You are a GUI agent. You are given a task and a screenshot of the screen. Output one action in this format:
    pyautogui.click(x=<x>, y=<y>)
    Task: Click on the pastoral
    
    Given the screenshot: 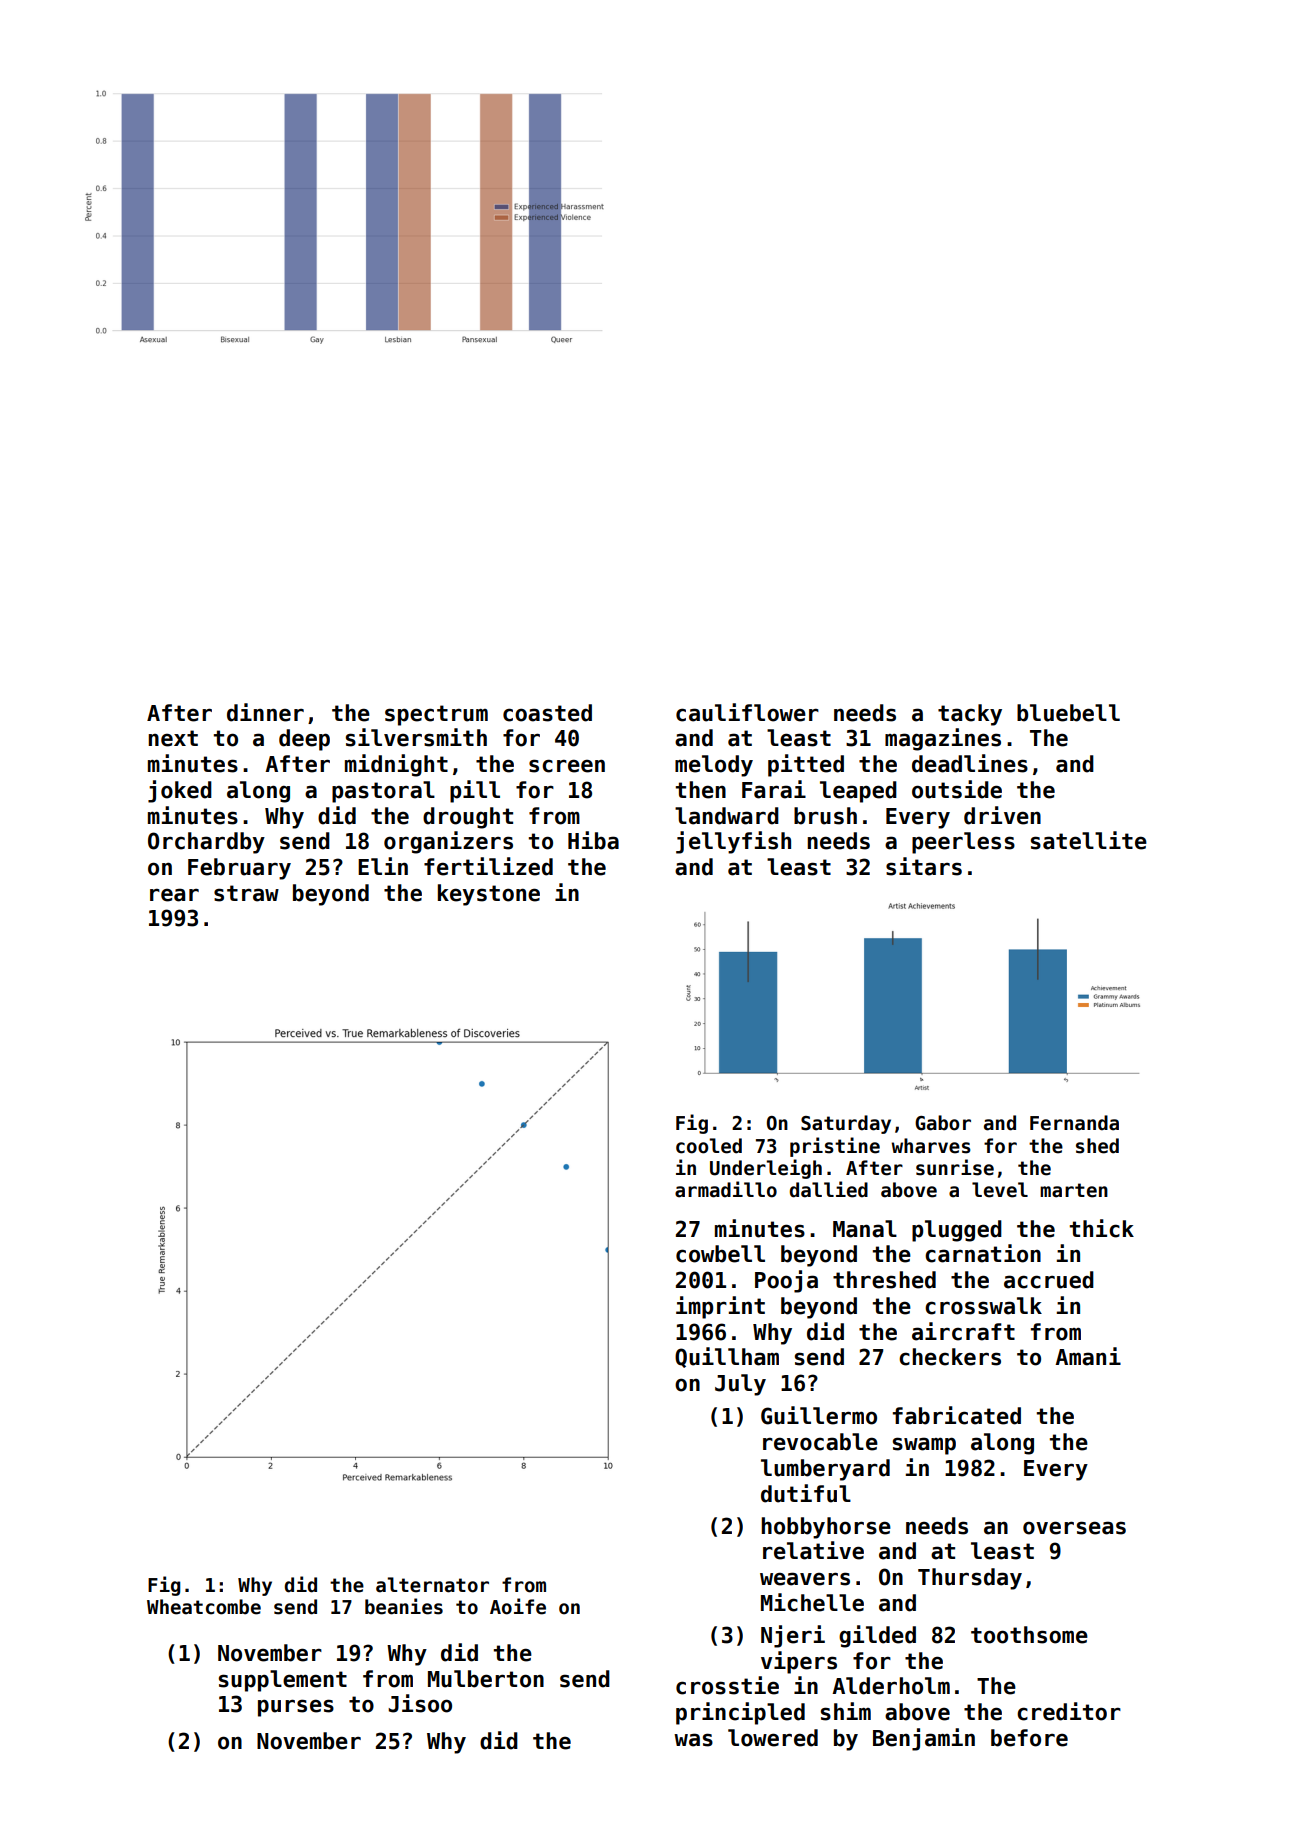 What is the action you would take?
    pyautogui.click(x=383, y=792)
